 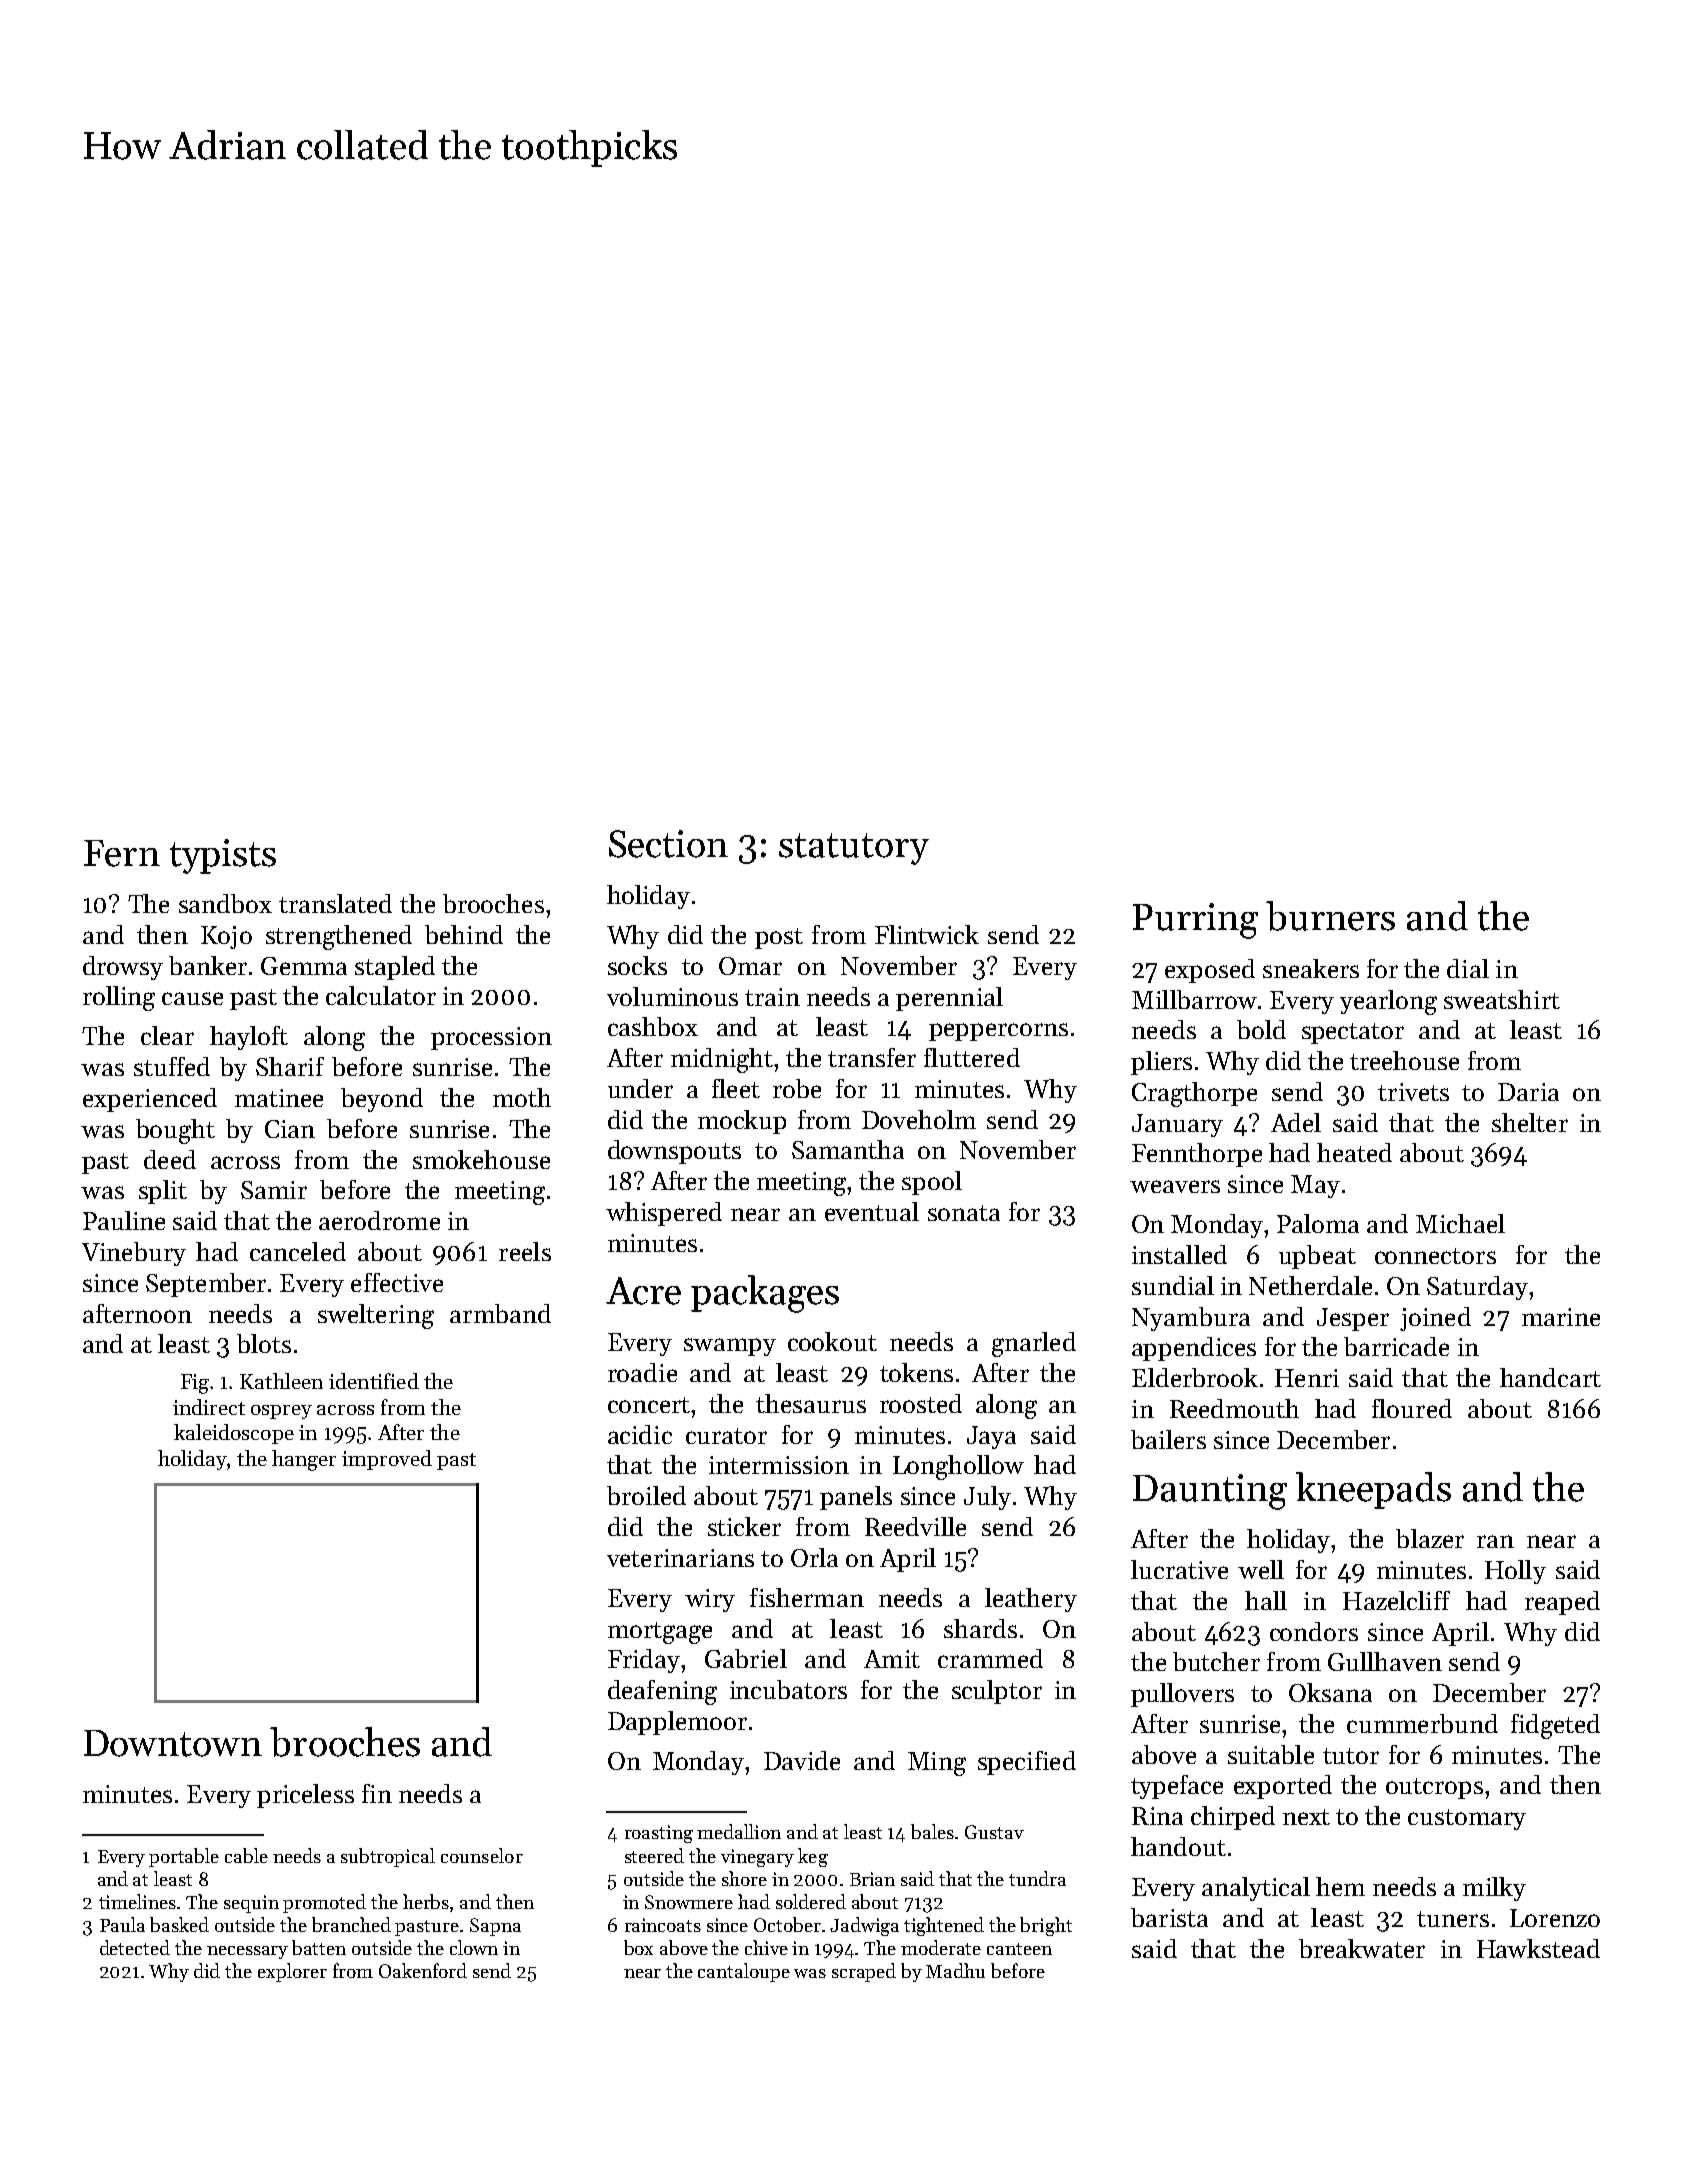 I want to click on burners, so click(x=1330, y=916).
